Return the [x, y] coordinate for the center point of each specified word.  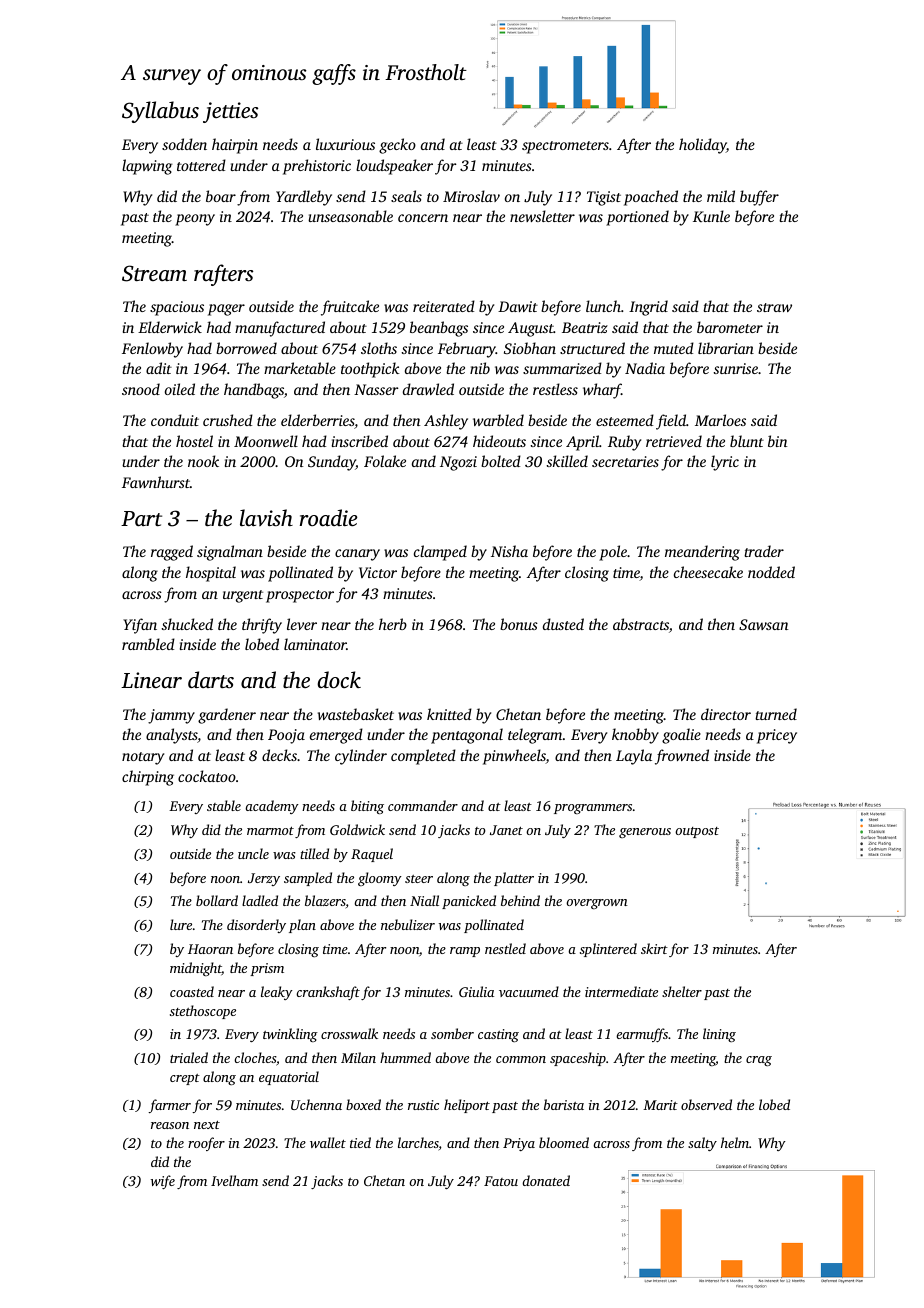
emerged [336, 736]
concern [423, 218]
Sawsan [763, 624]
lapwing [147, 167]
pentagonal [467, 736]
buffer [759, 198]
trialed [189, 1057]
